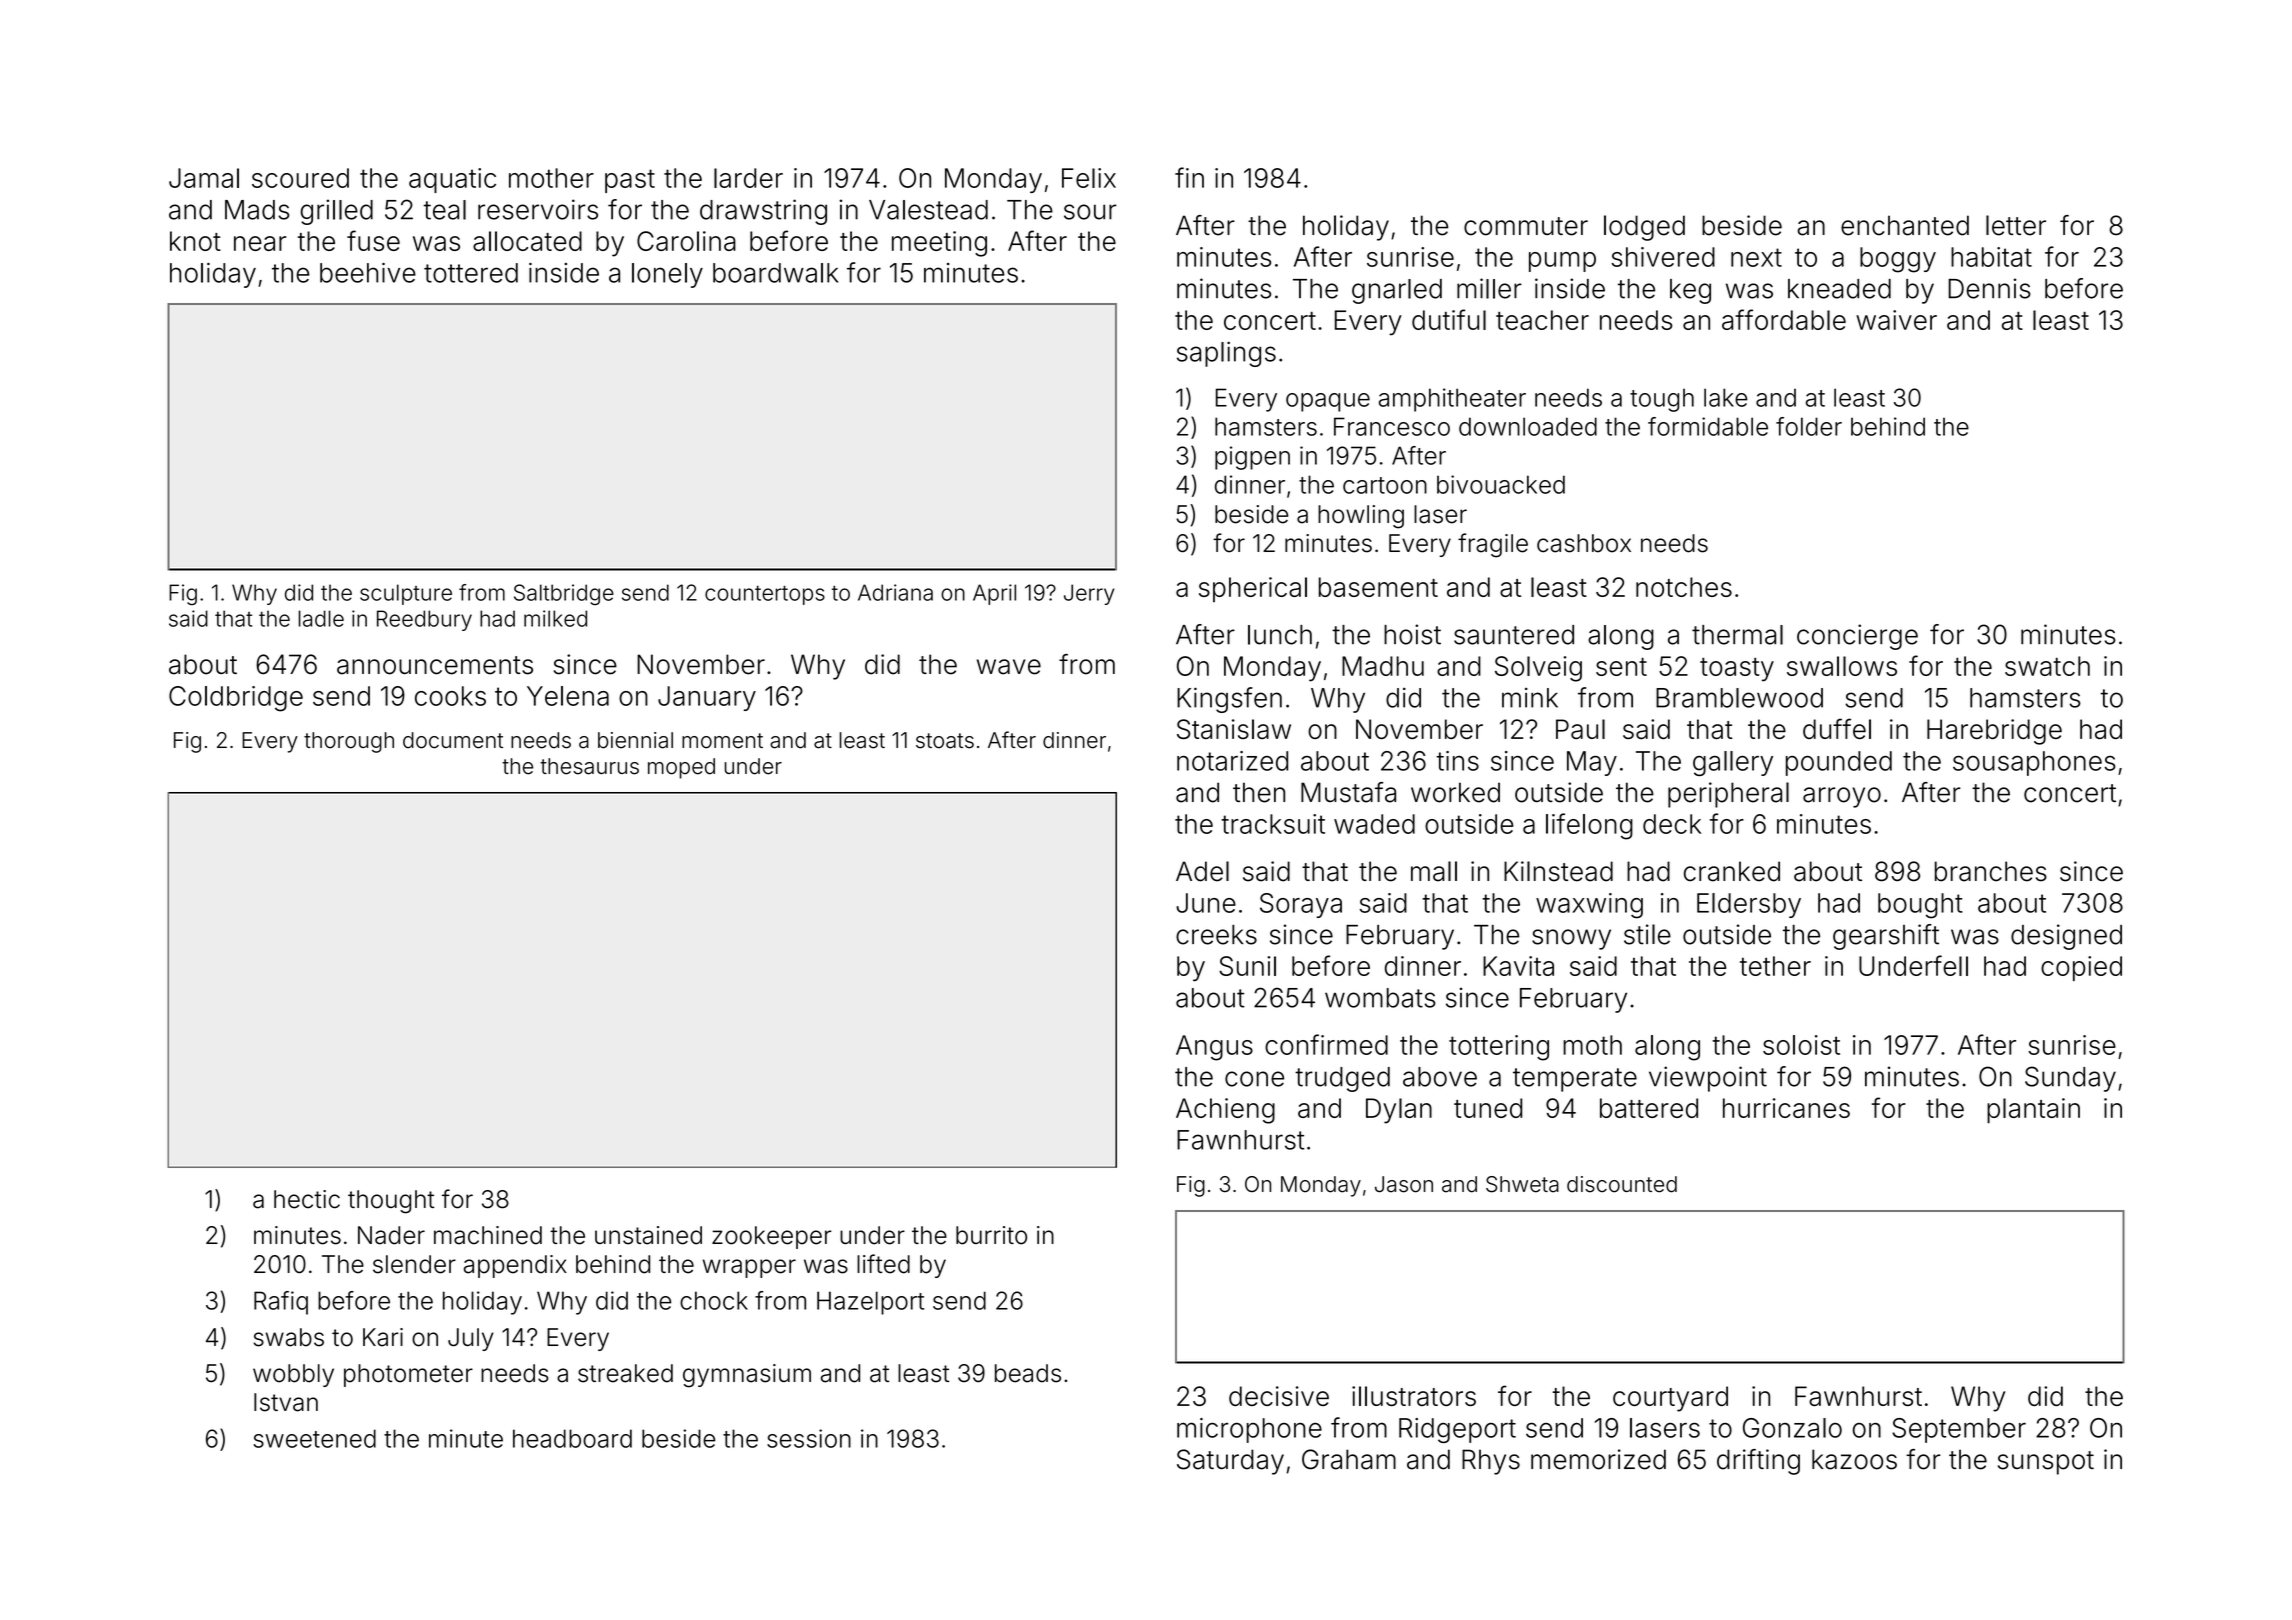 The image size is (2292, 1620). What do you see at coordinates (939, 244) in the image?
I see `meeting` at bounding box center [939, 244].
